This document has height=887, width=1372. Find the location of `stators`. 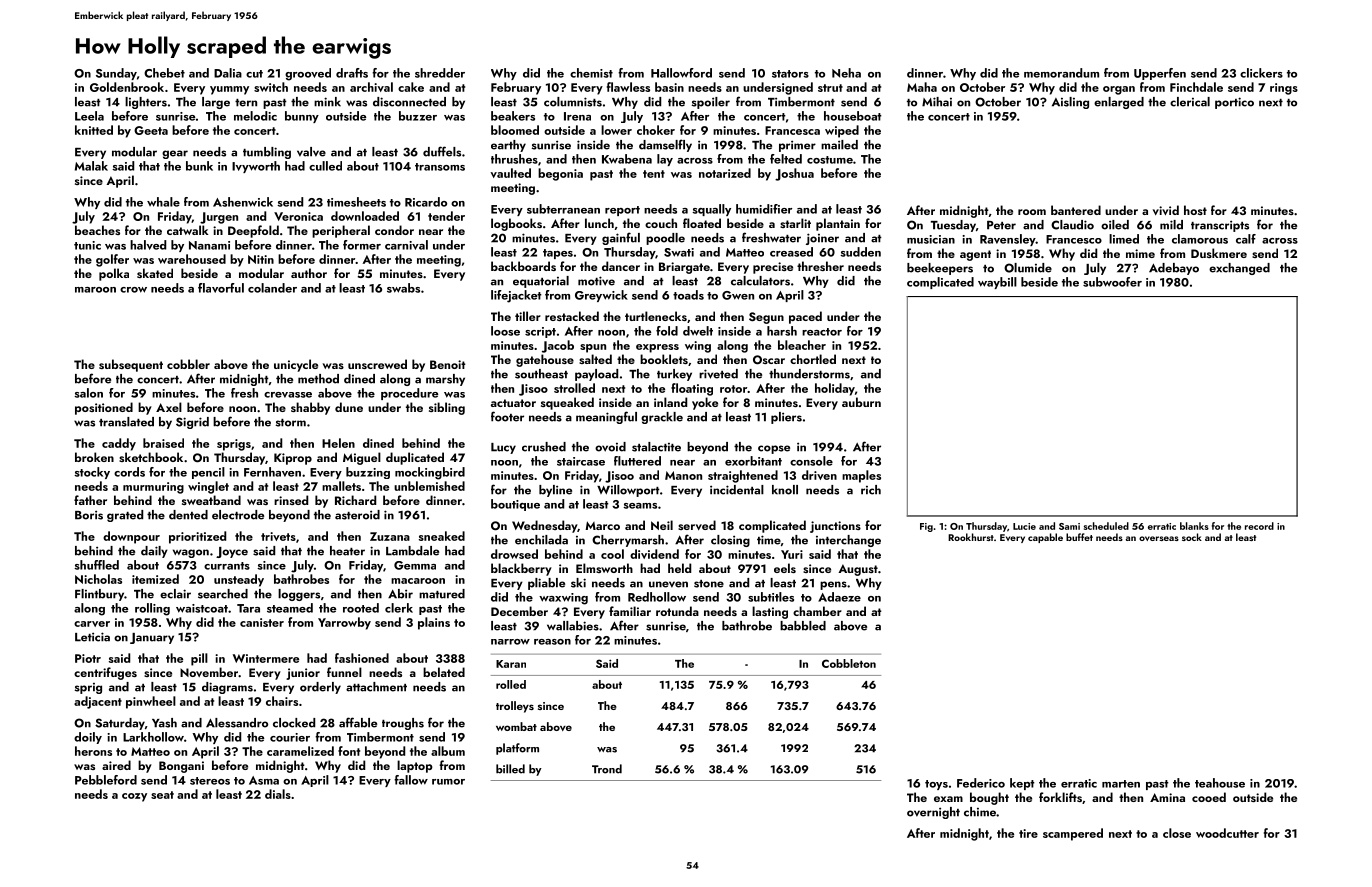

stators is located at coordinates (790, 74).
